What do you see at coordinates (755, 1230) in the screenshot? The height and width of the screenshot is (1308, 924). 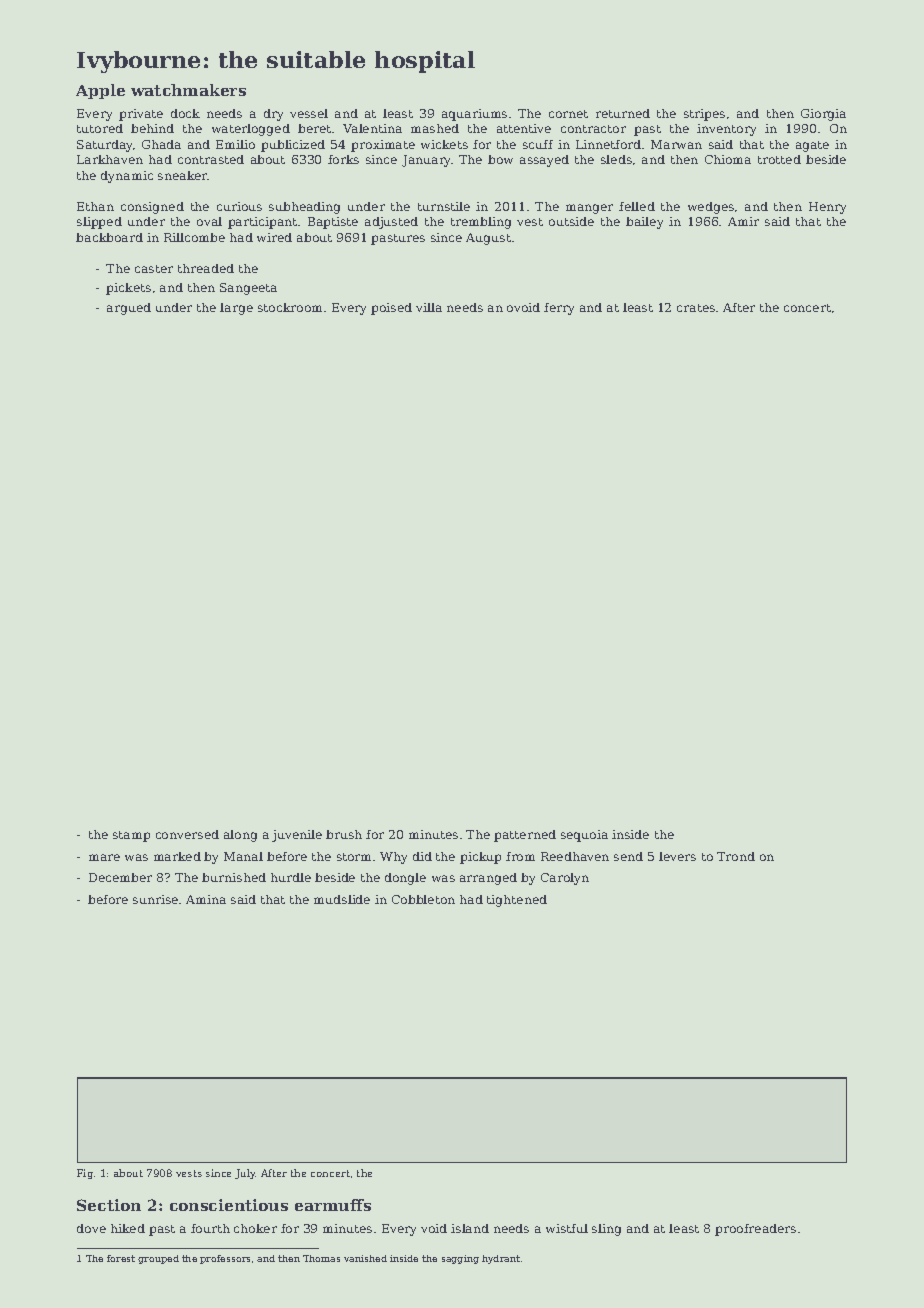 I see `proofreaders` at bounding box center [755, 1230].
